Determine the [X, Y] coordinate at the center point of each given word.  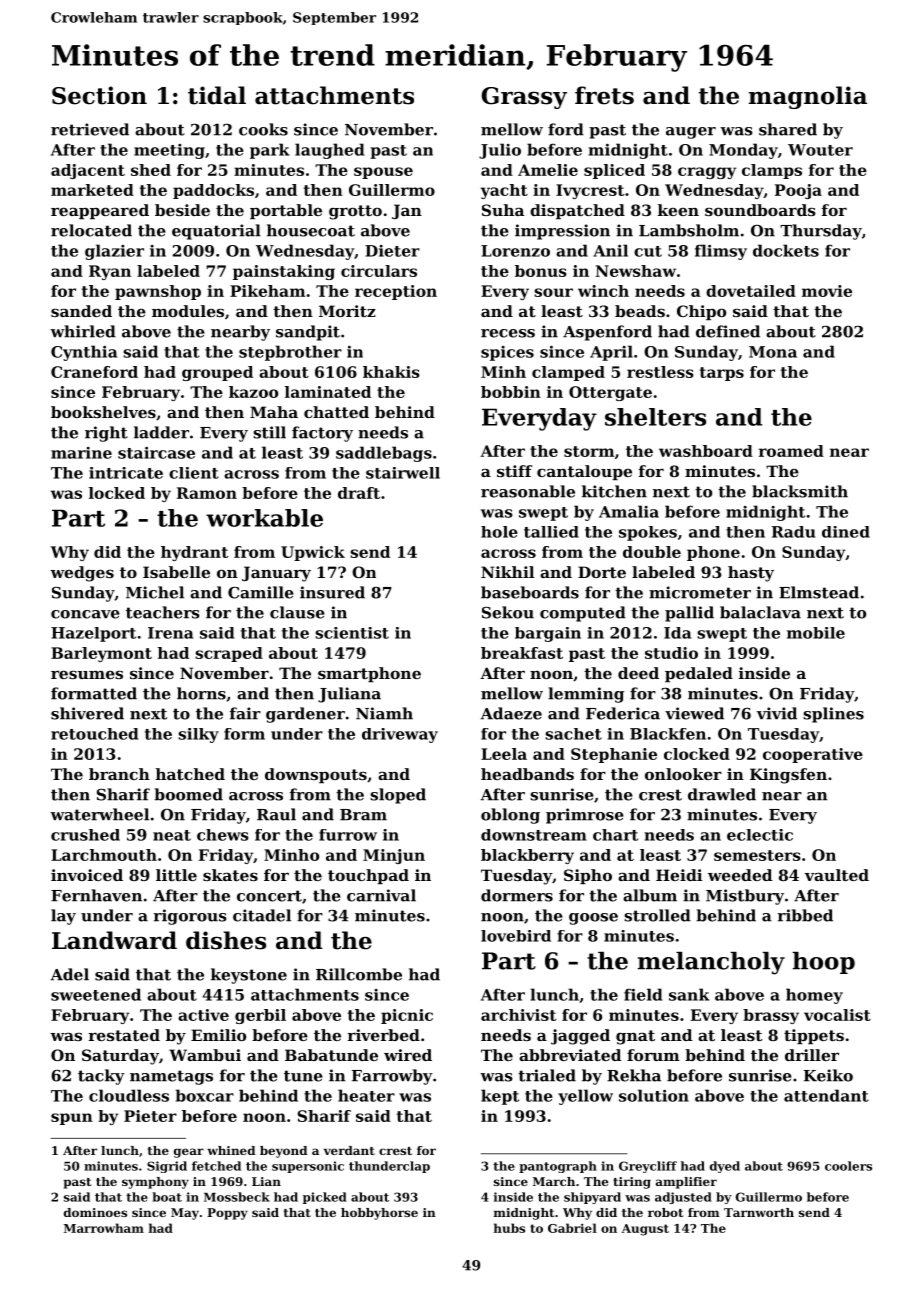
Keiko [828, 1075]
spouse [383, 173]
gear [189, 1153]
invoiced [87, 875]
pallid [689, 614]
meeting [169, 151]
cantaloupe [584, 472]
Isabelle [176, 572]
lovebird [516, 936]
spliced [614, 171]
